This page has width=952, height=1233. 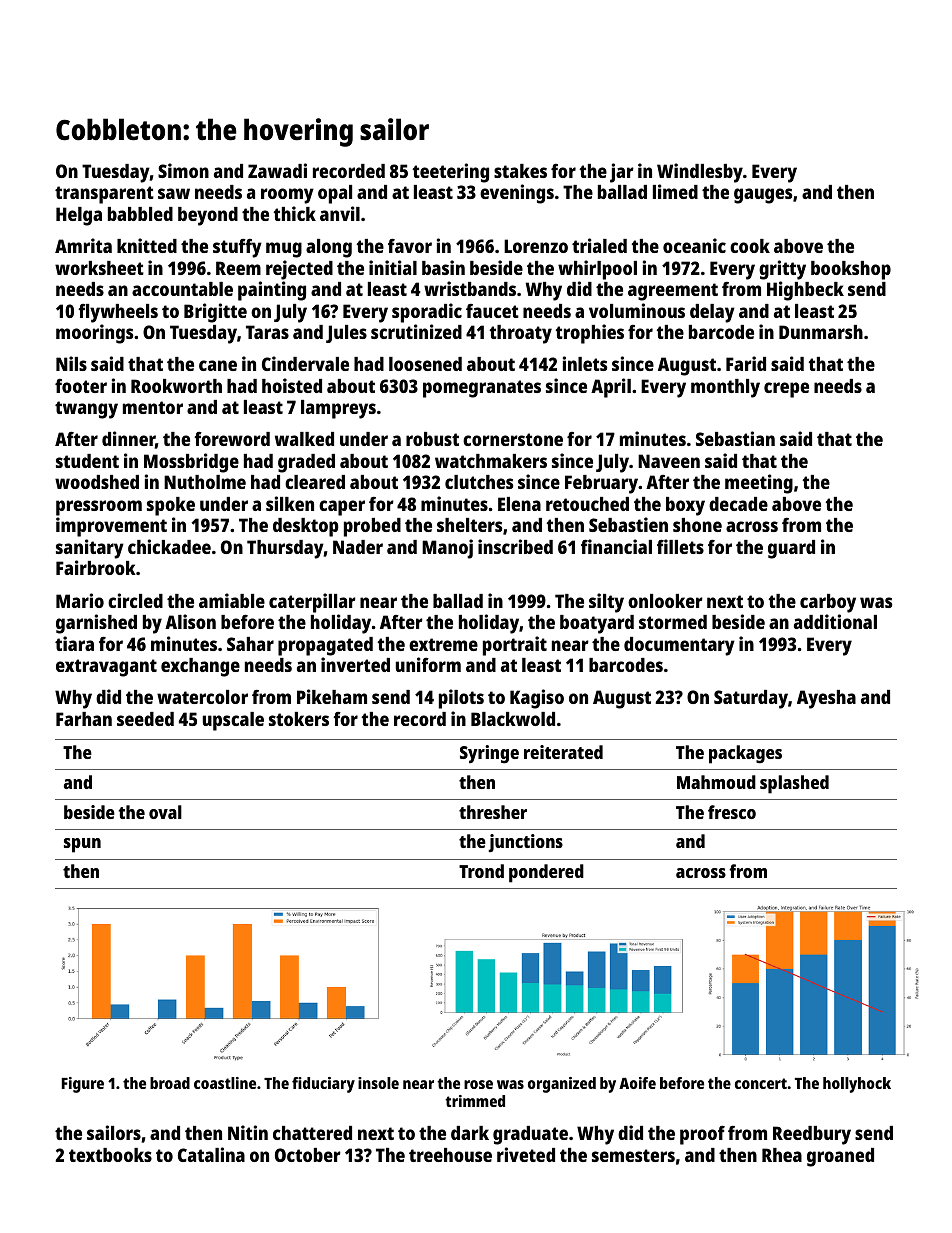 What do you see at coordinates (145, 719) in the page?
I see `seeded` at bounding box center [145, 719].
